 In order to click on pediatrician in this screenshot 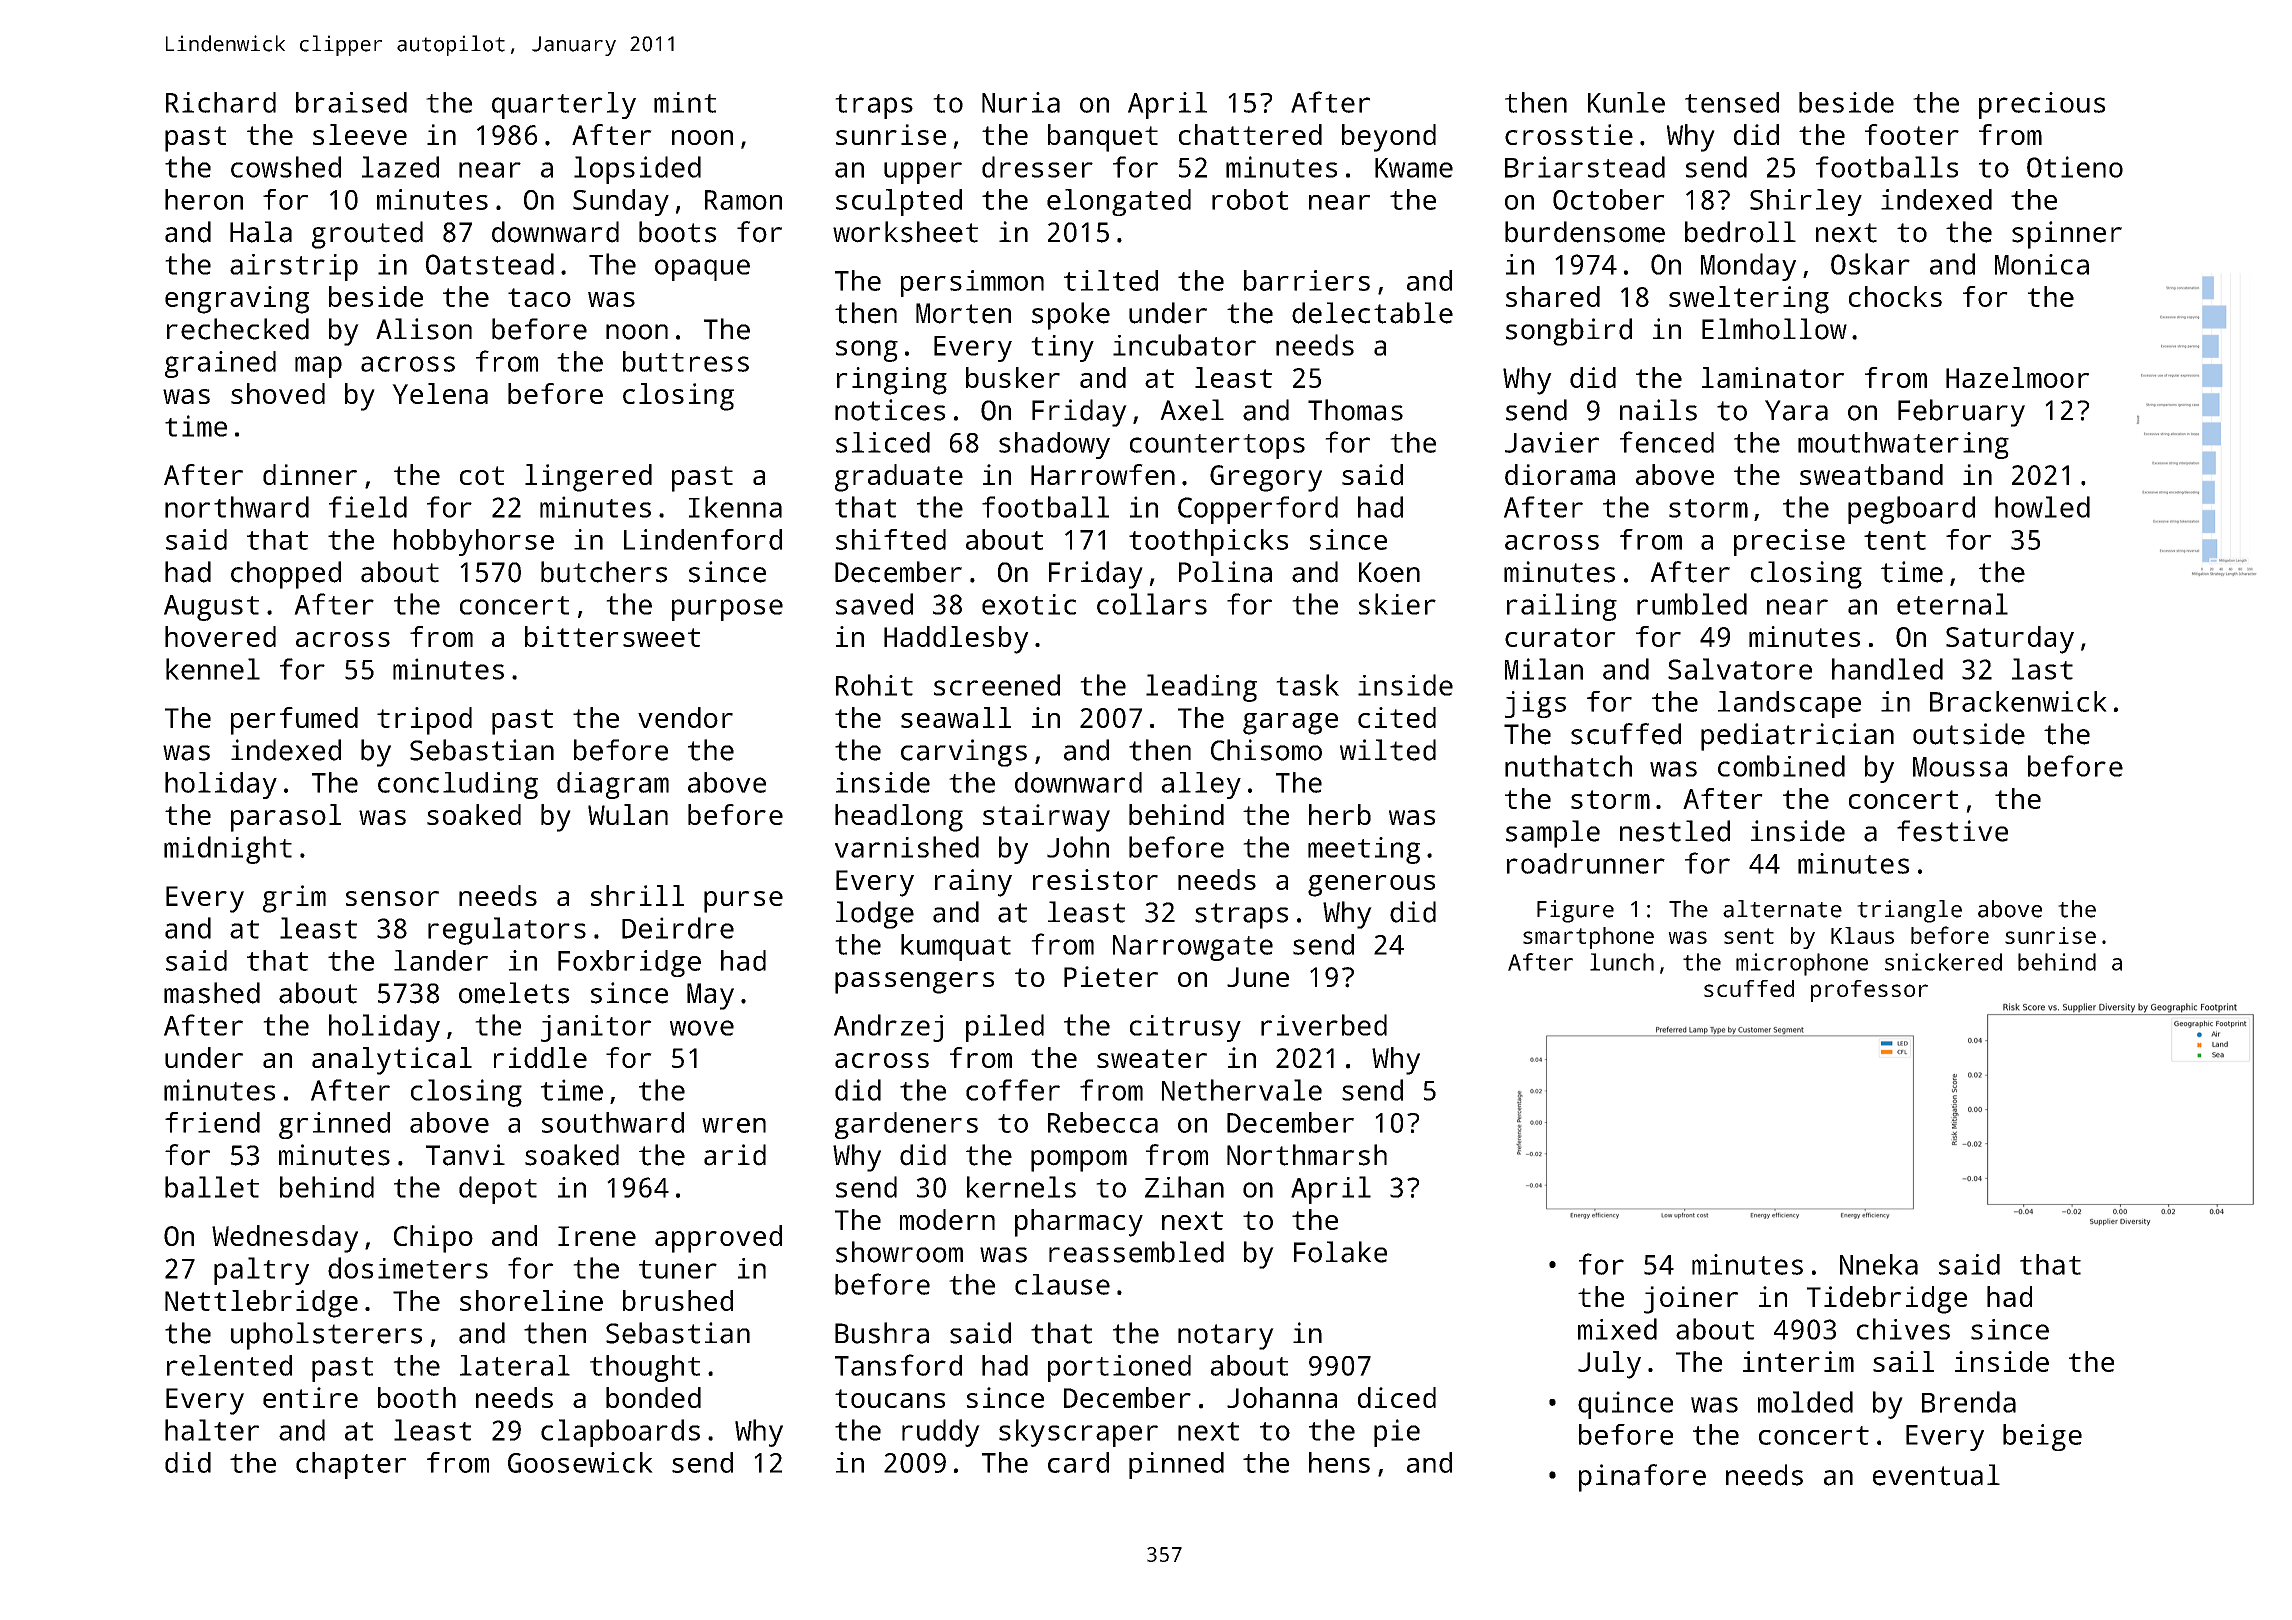, I will do `click(1797, 737)`.
